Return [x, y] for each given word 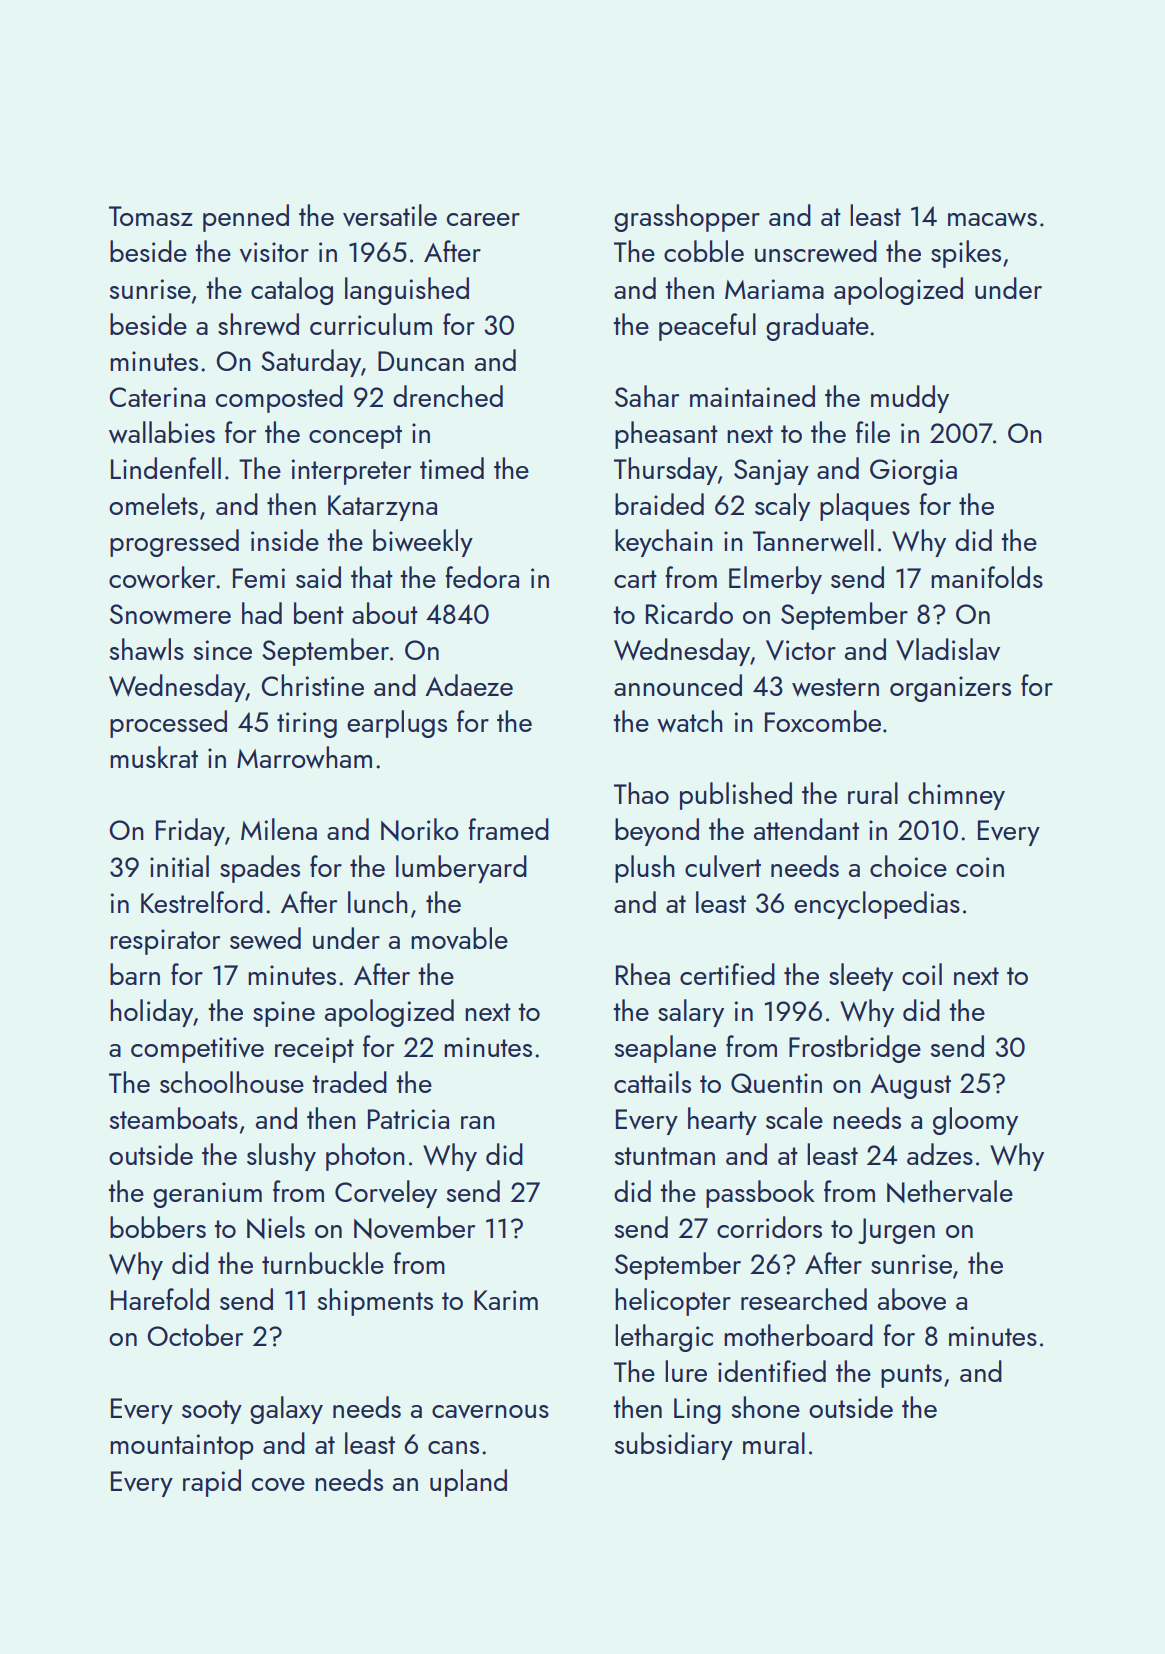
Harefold [160, 1299]
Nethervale [950, 1191]
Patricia [408, 1119]
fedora [482, 577]
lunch [378, 902]
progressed [174, 543]
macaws [992, 219]
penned [246, 218]
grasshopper [687, 218]
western [835, 687]
